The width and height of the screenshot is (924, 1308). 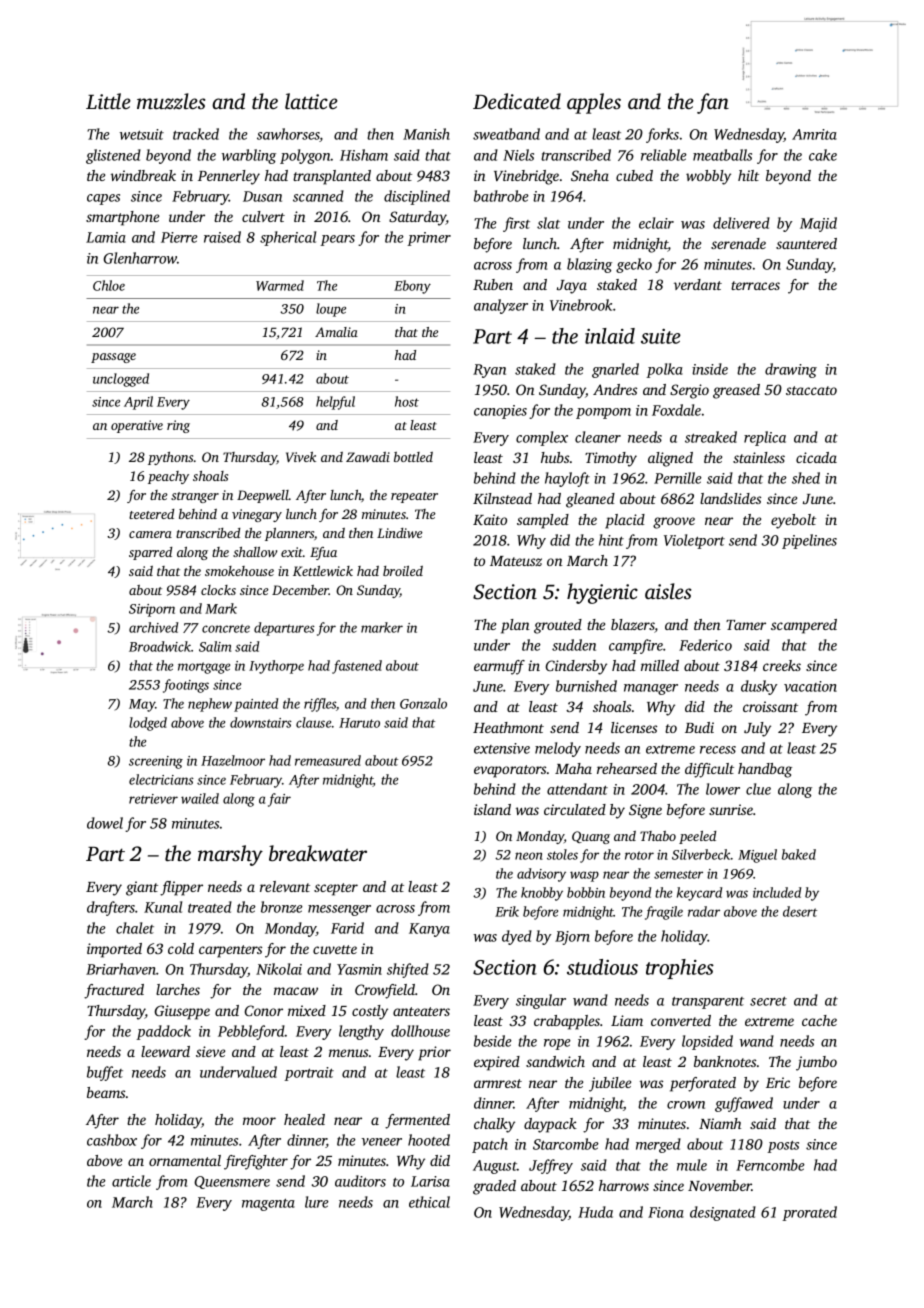 I want to click on staccato, so click(x=811, y=390).
